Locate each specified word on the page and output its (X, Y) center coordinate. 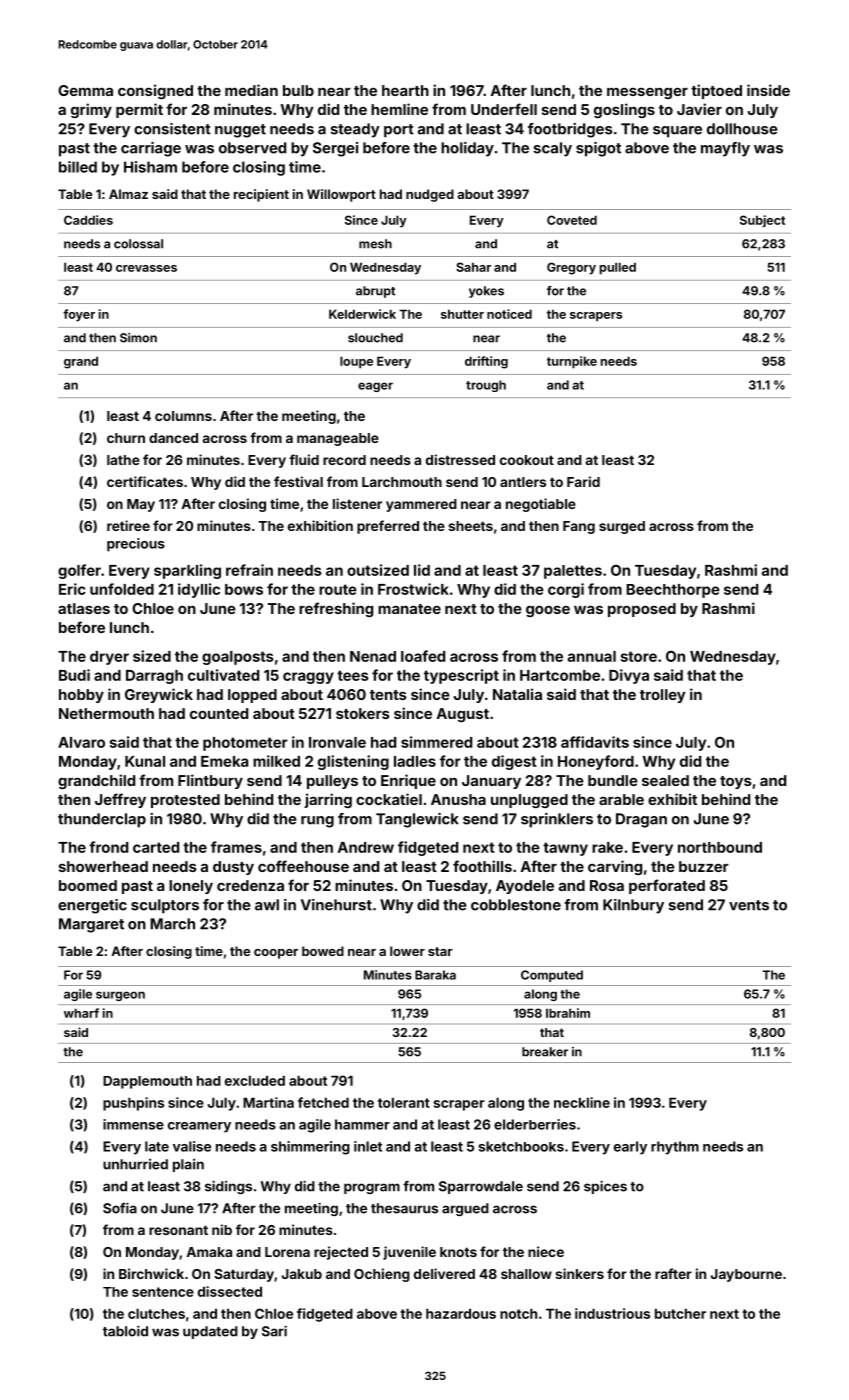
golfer (79, 571)
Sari (274, 1331)
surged (622, 527)
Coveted (572, 220)
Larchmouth (402, 482)
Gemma (85, 90)
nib (222, 1229)
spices (605, 1187)
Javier (699, 109)
